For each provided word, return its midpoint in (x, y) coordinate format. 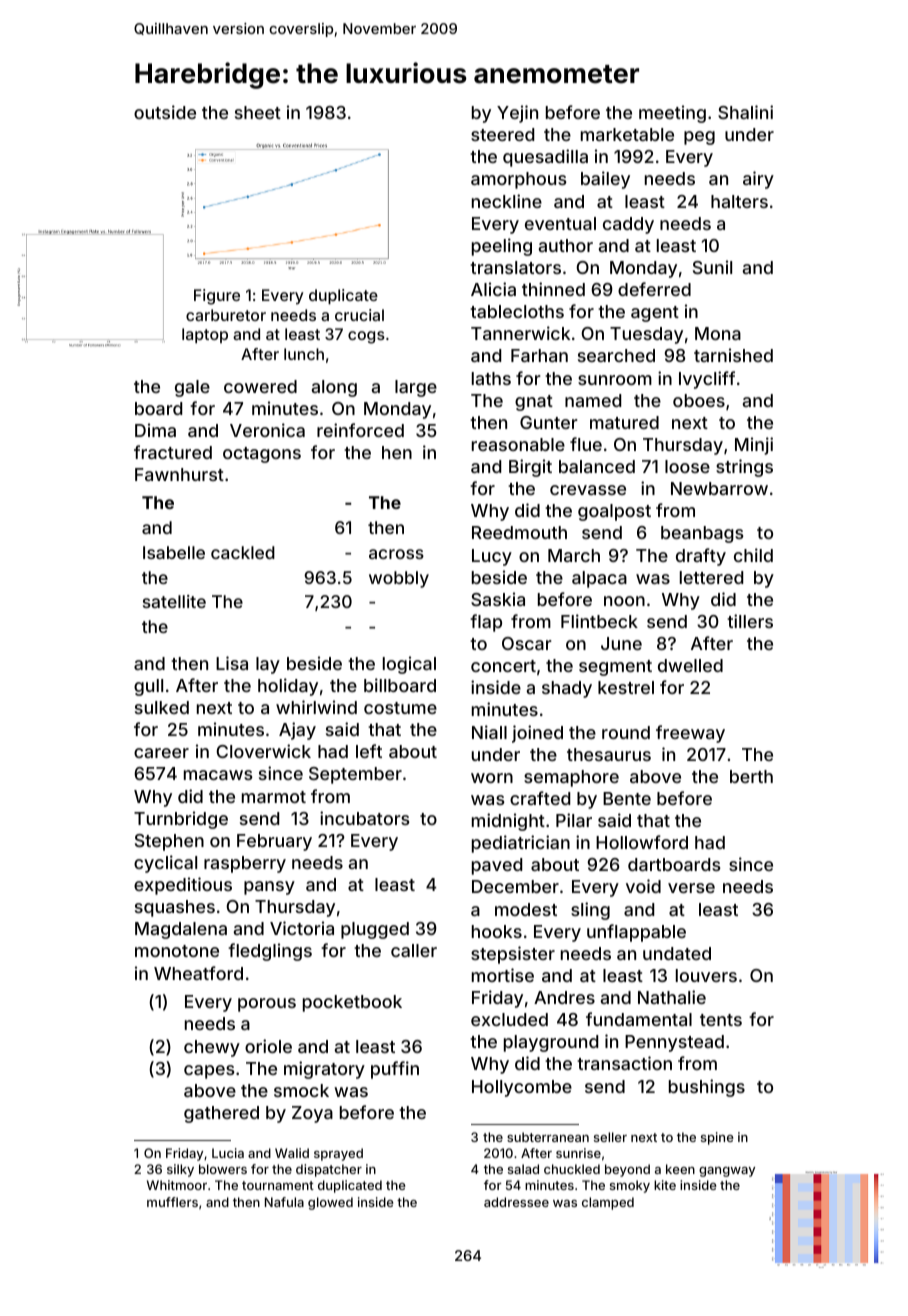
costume (400, 708)
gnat (534, 403)
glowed (330, 1203)
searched (616, 355)
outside (165, 112)
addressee (516, 1202)
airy (758, 180)
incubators (365, 818)
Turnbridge (181, 820)
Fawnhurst (179, 474)
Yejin (517, 114)
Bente (627, 798)
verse (691, 888)
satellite (174, 601)
